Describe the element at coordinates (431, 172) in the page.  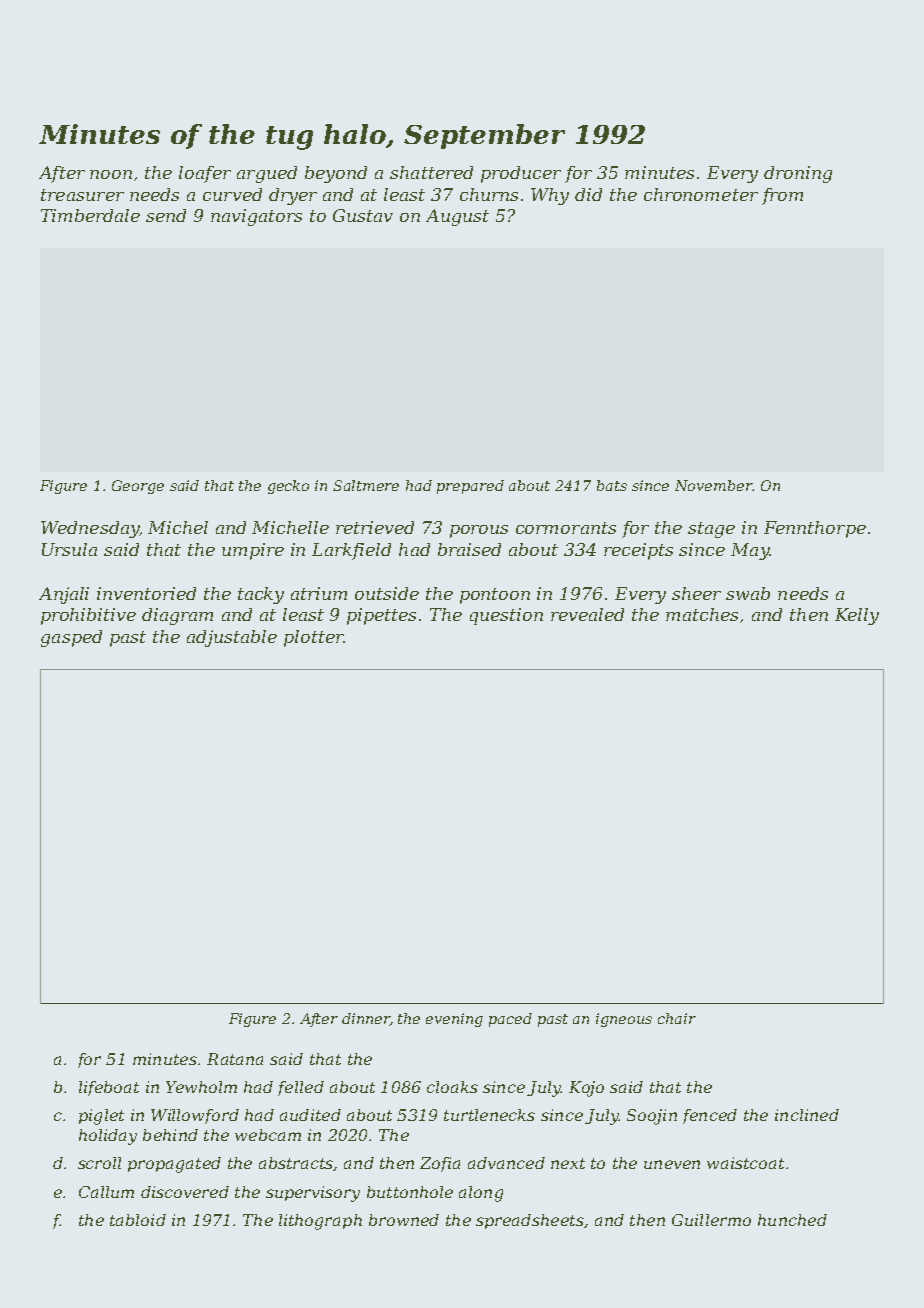
I see `shattered` at that location.
